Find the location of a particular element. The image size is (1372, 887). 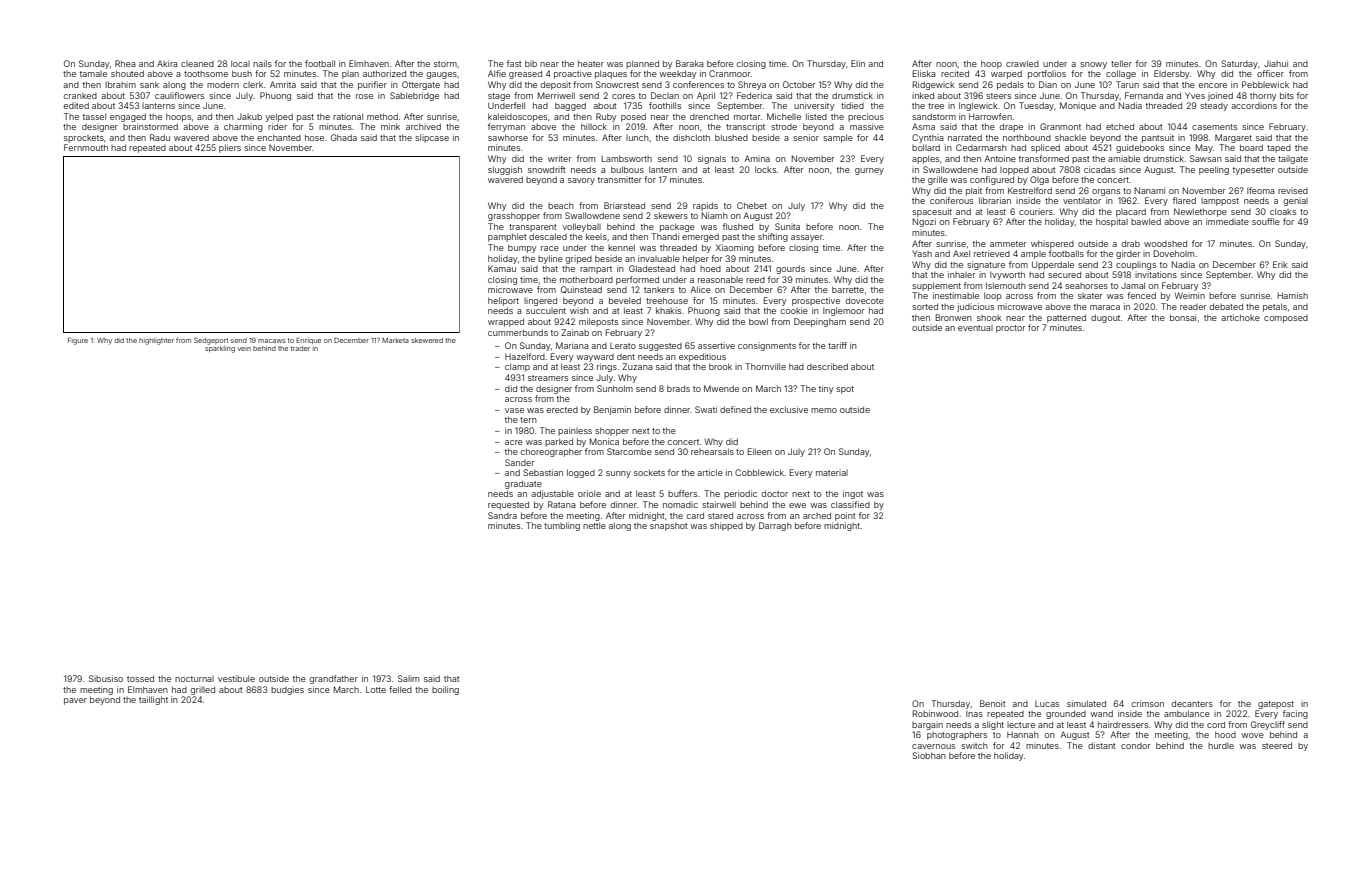

snowy is located at coordinates (1093, 65).
